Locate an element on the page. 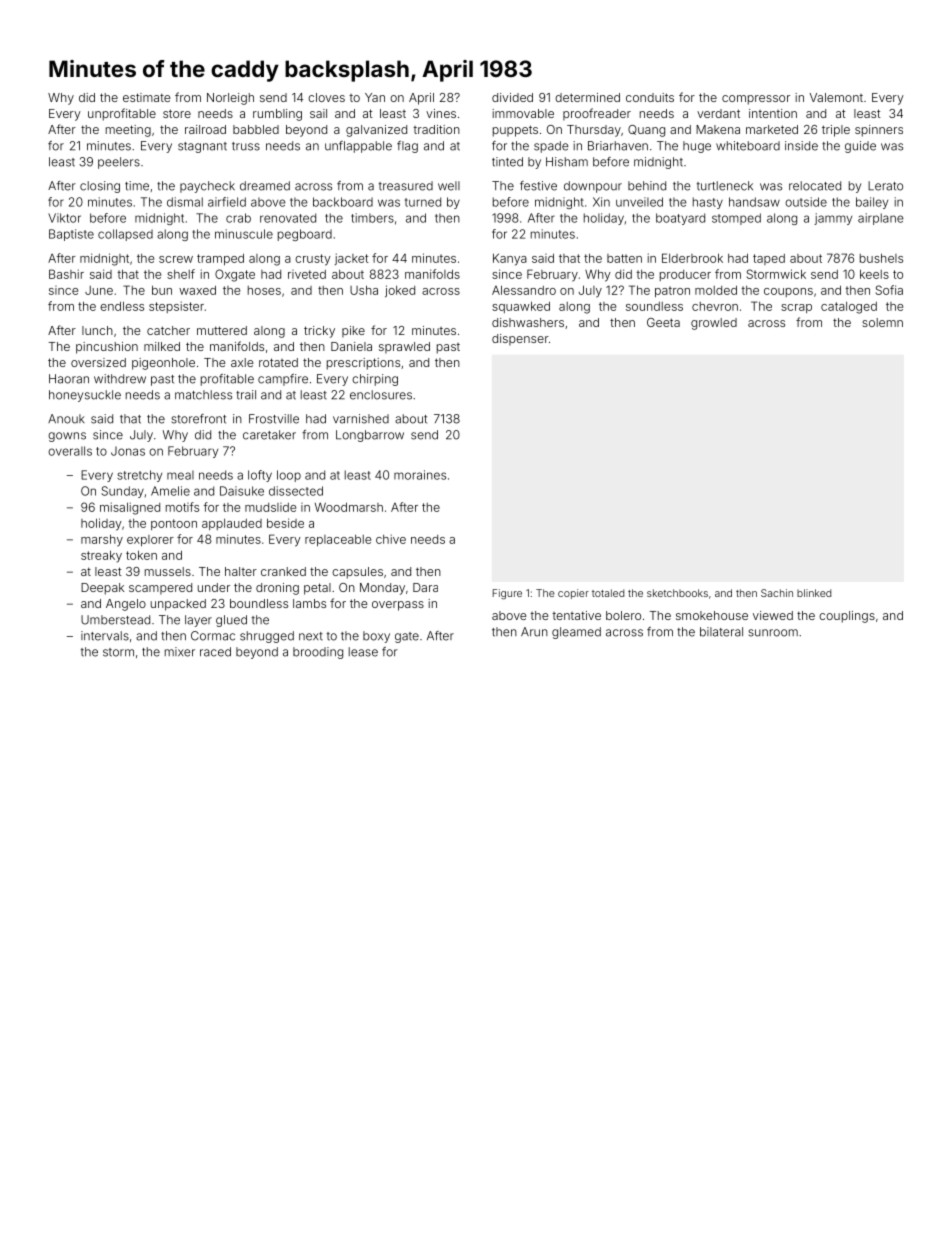 This page has height=1233, width=952. puppets is located at coordinates (515, 131).
